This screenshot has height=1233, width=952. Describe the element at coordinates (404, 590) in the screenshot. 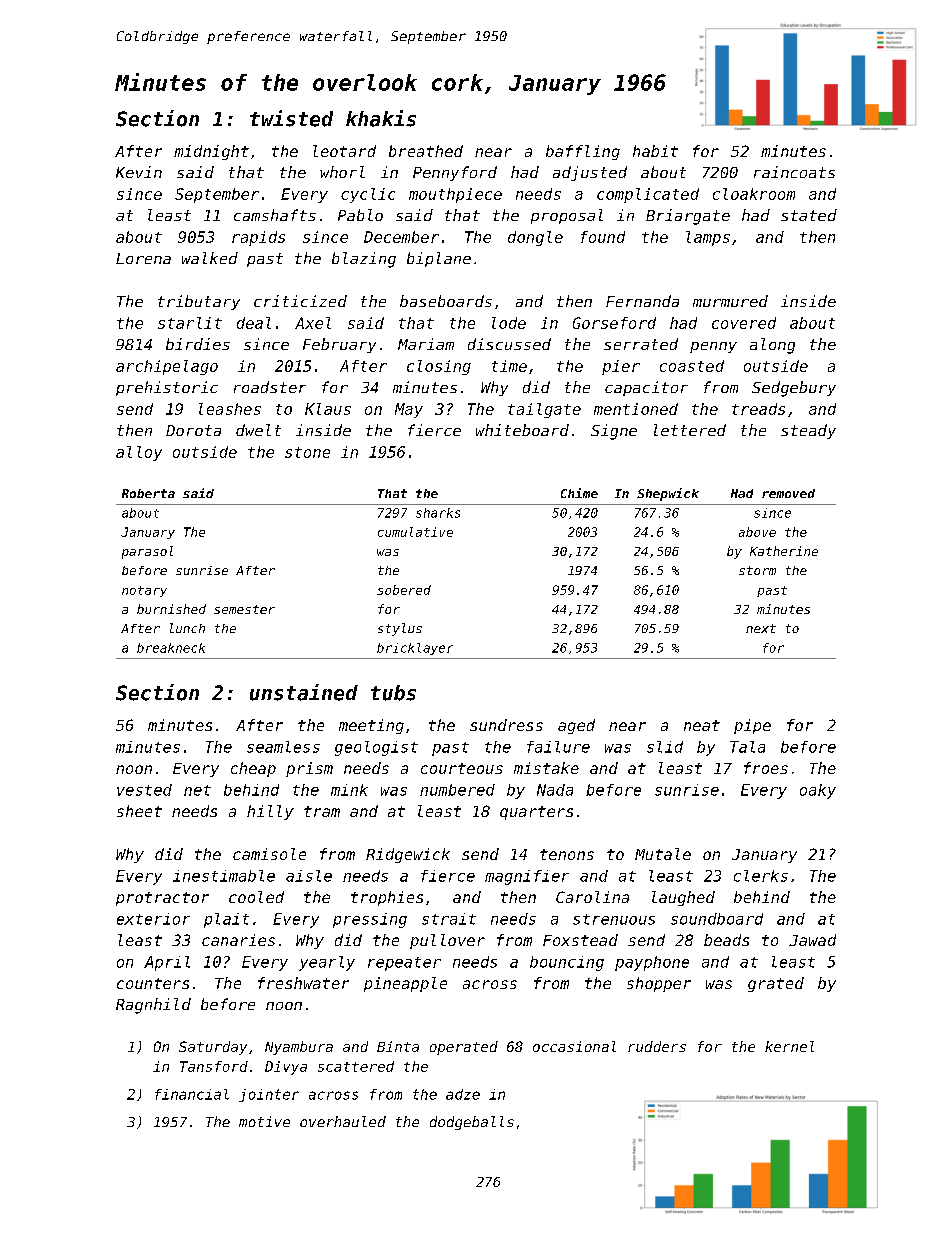

I see `sobered` at that location.
